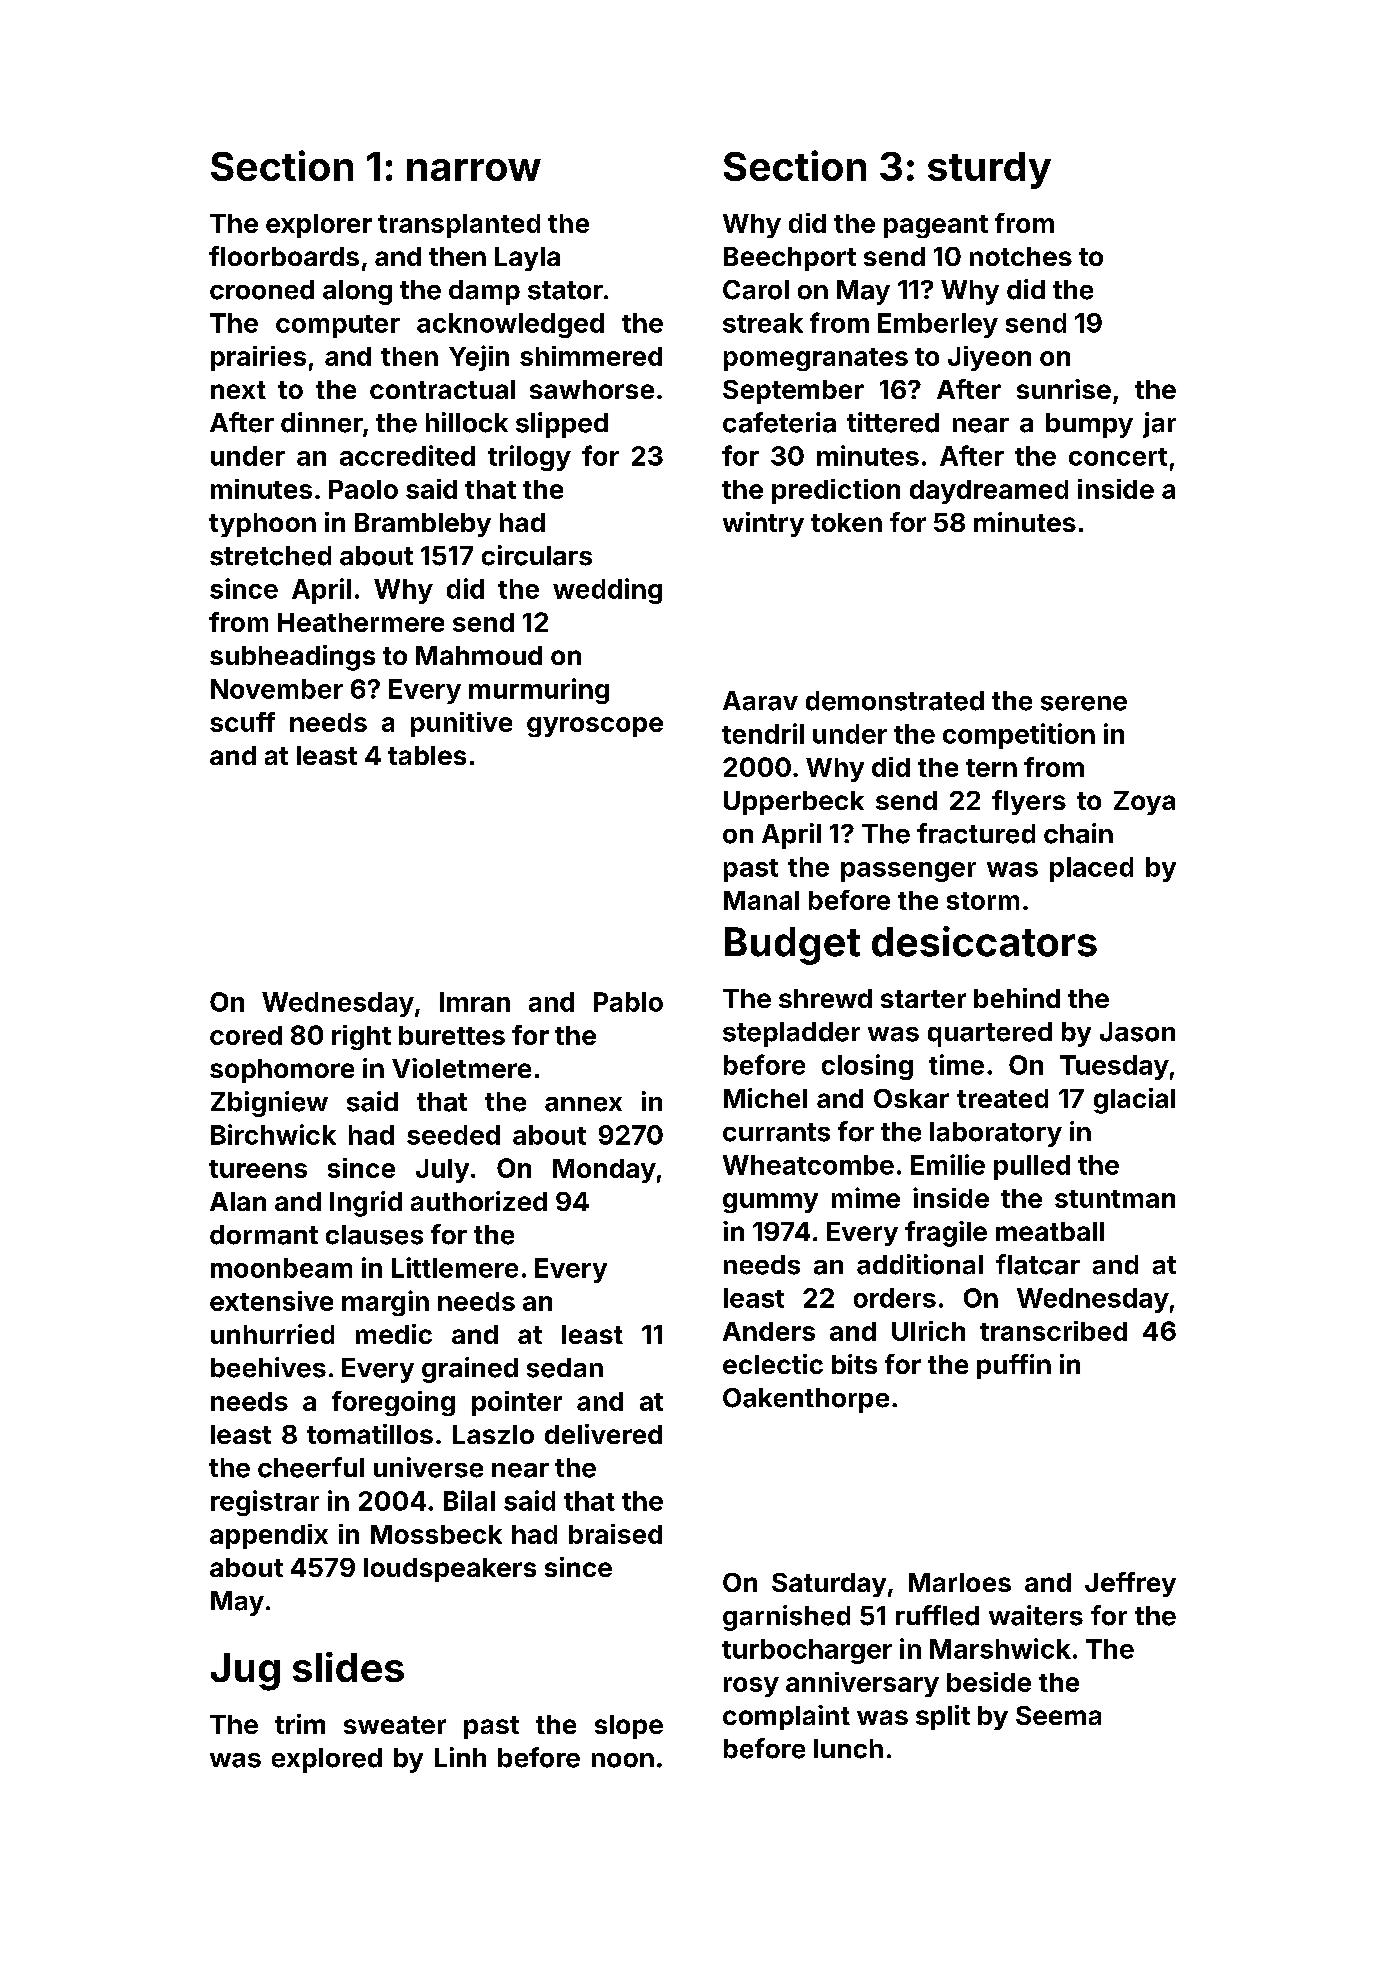 The height and width of the screenshot is (1969, 1386). I want to click on transcribed, so click(1053, 1331).
